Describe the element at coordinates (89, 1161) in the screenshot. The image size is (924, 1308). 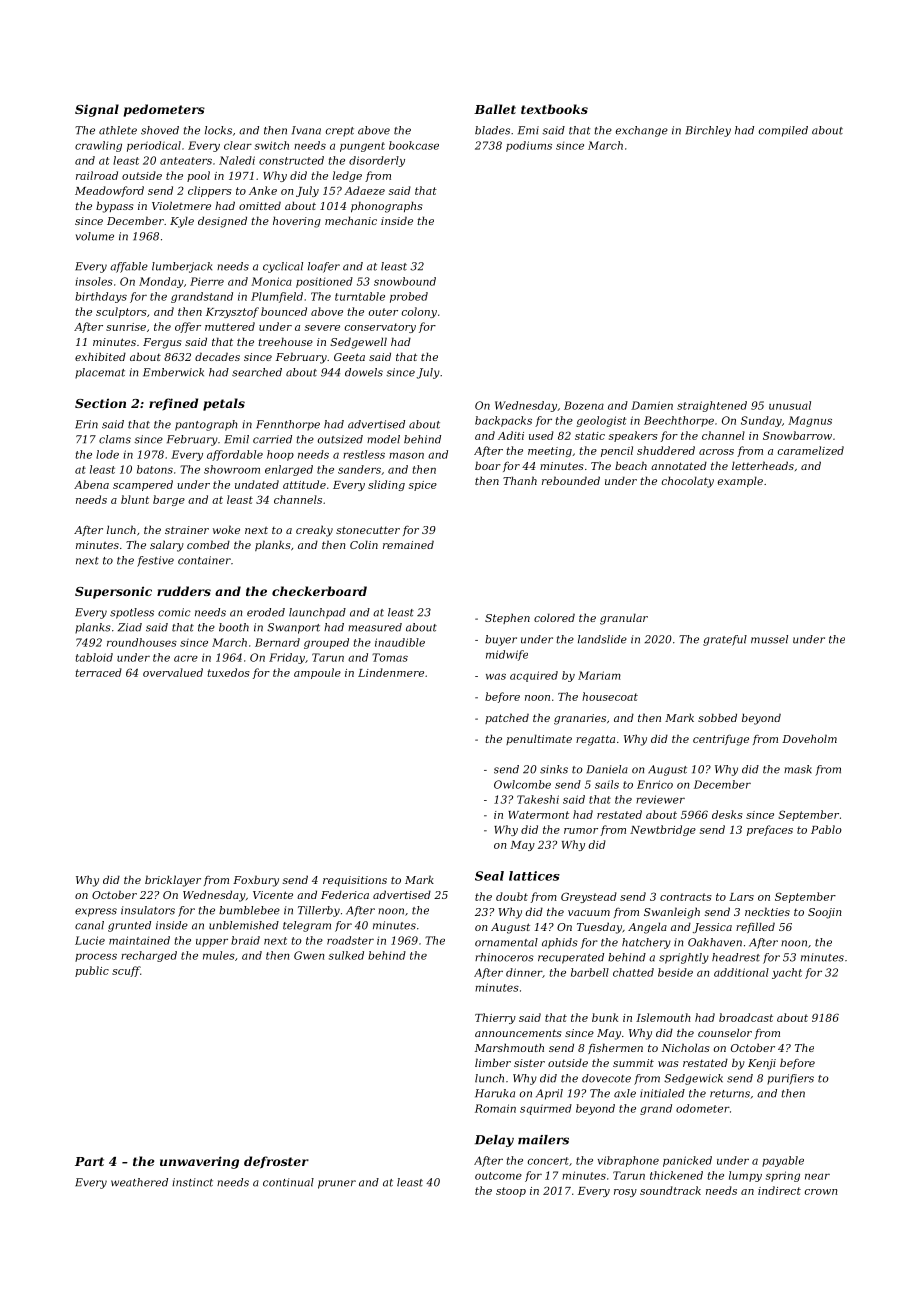
I see `Part` at that location.
